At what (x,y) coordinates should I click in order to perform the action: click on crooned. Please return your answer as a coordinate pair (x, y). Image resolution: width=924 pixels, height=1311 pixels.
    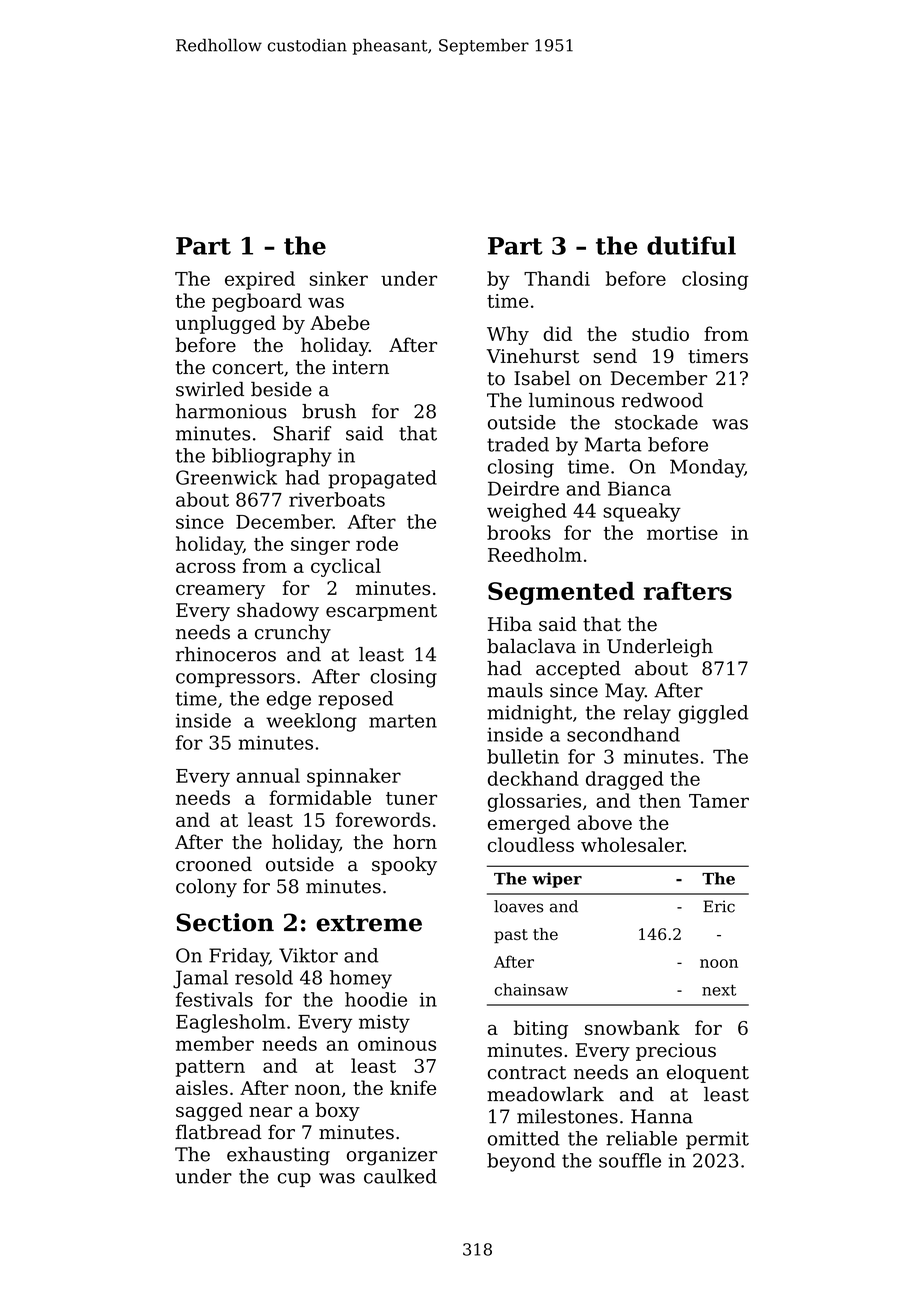
    Looking at the image, I should click on (214, 864).
